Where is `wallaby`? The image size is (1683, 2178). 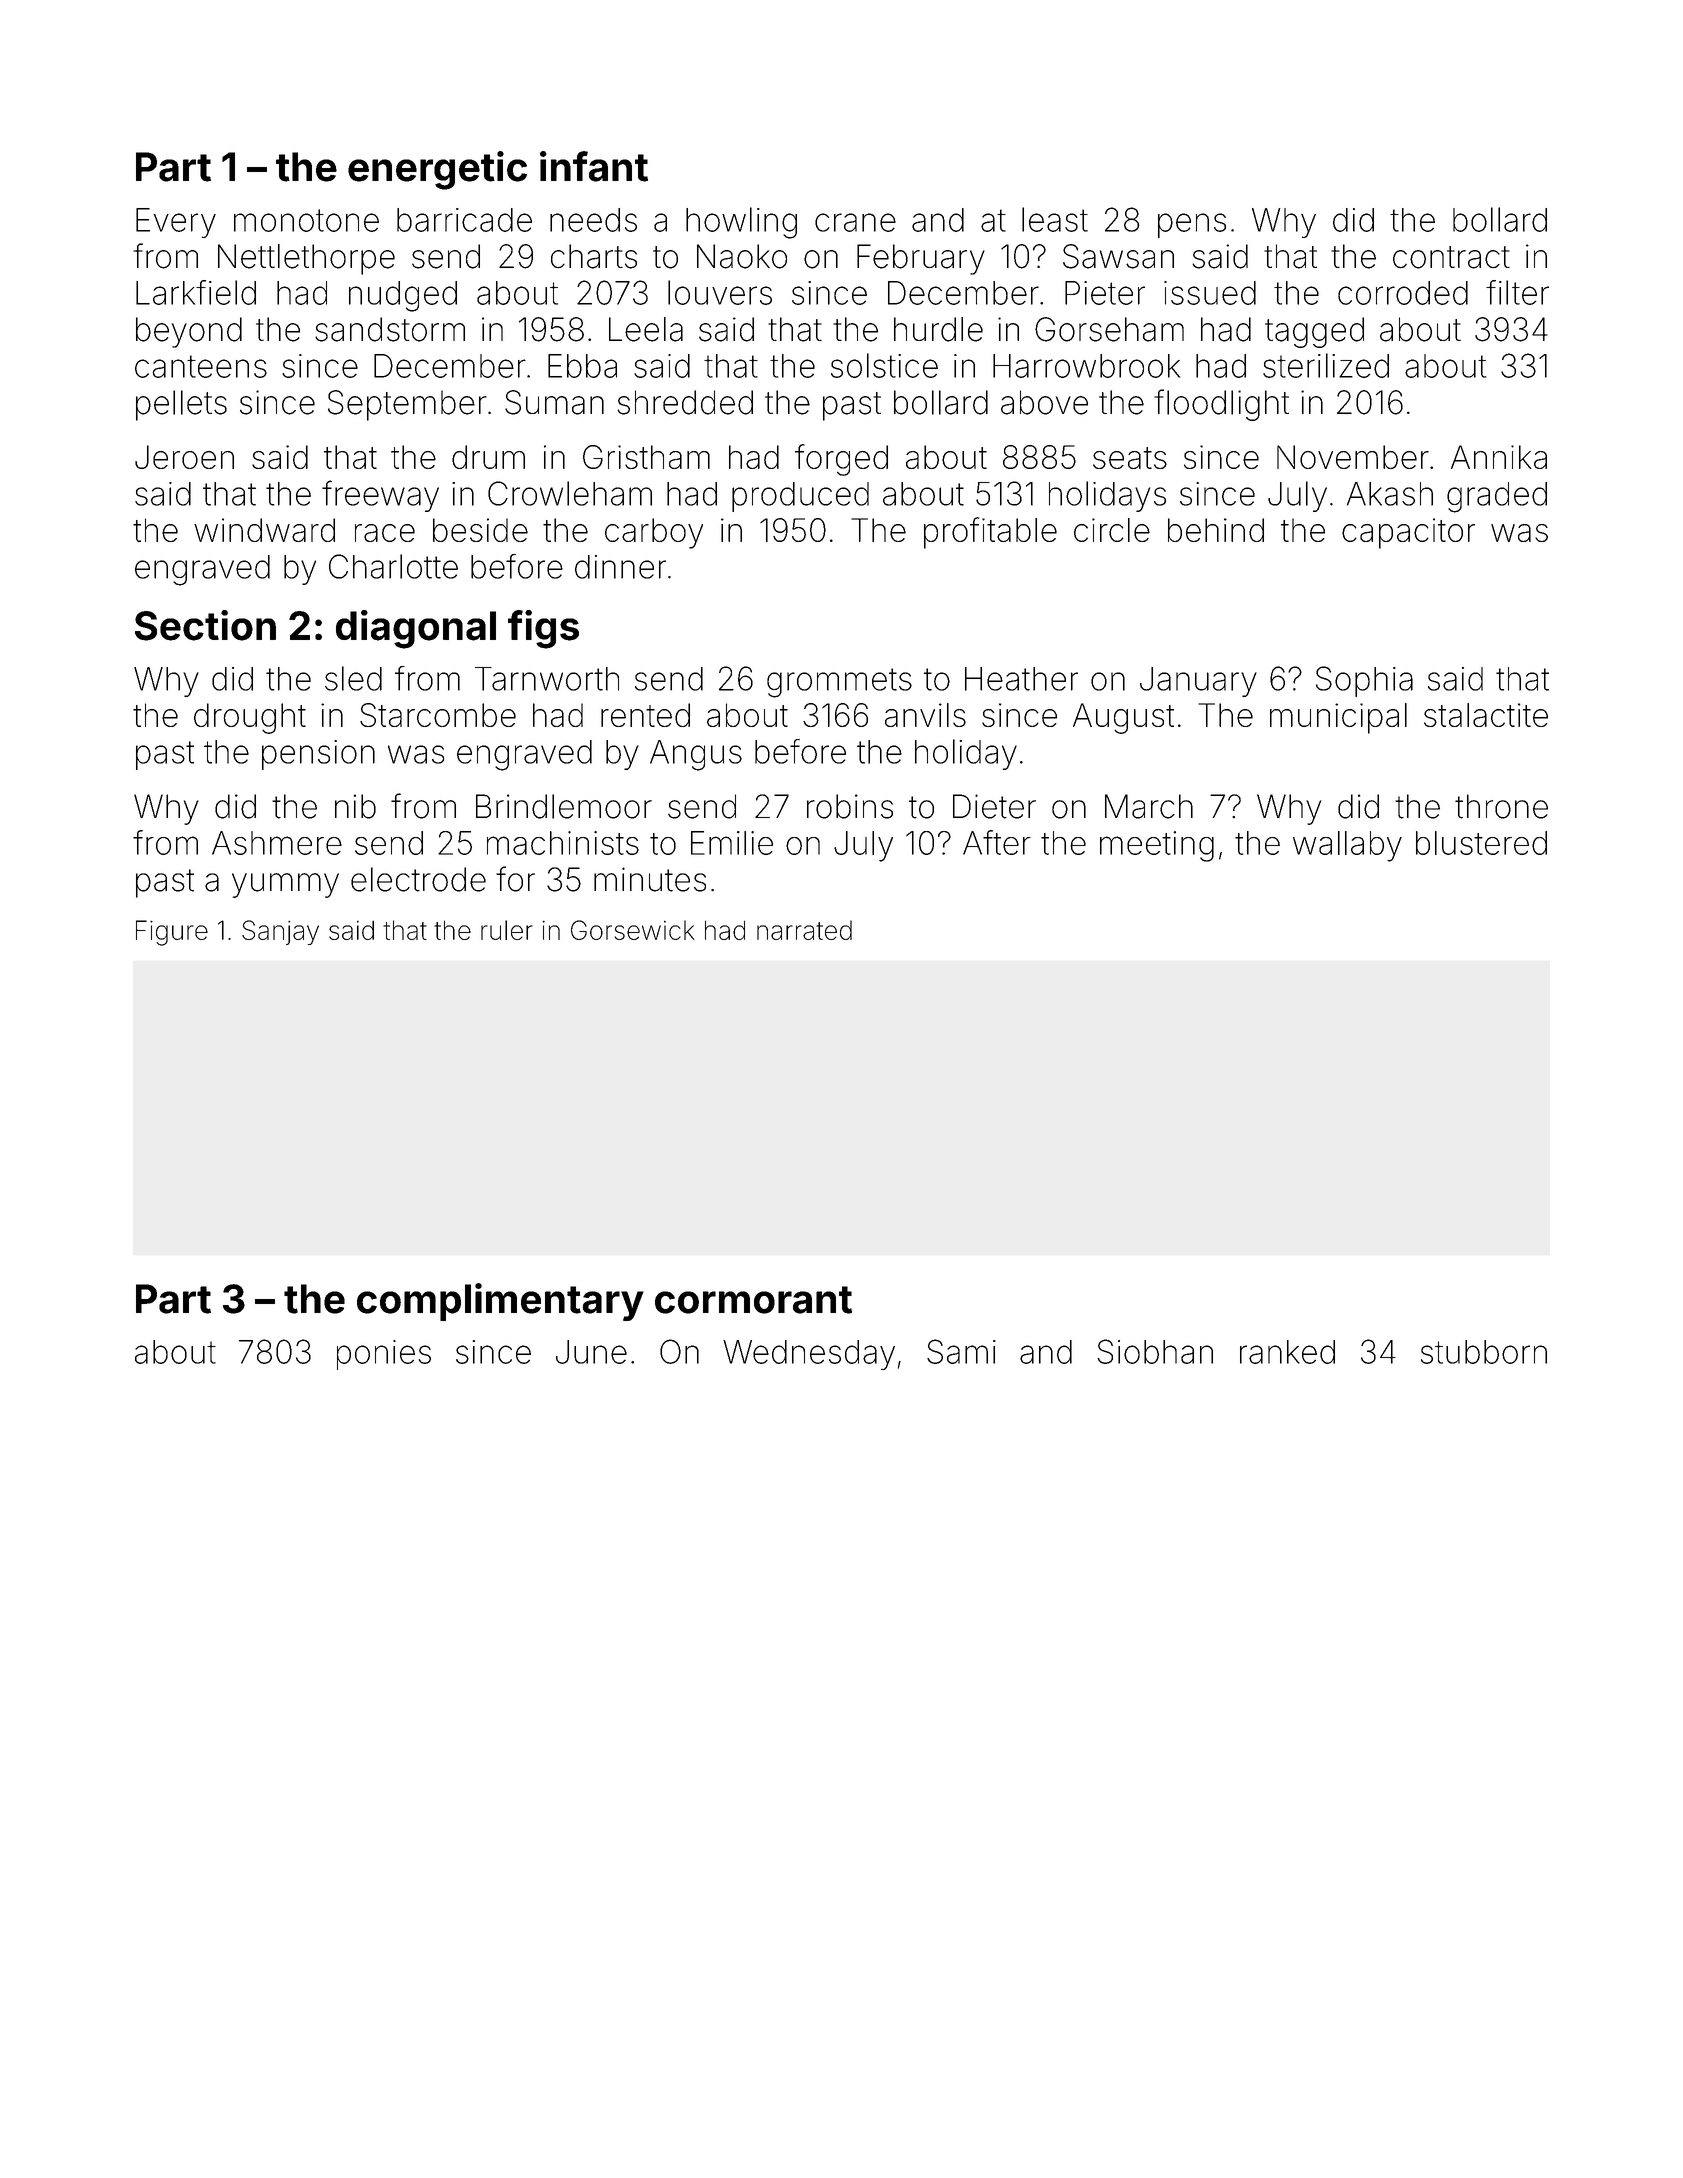
wallaby is located at coordinates (1347, 846).
